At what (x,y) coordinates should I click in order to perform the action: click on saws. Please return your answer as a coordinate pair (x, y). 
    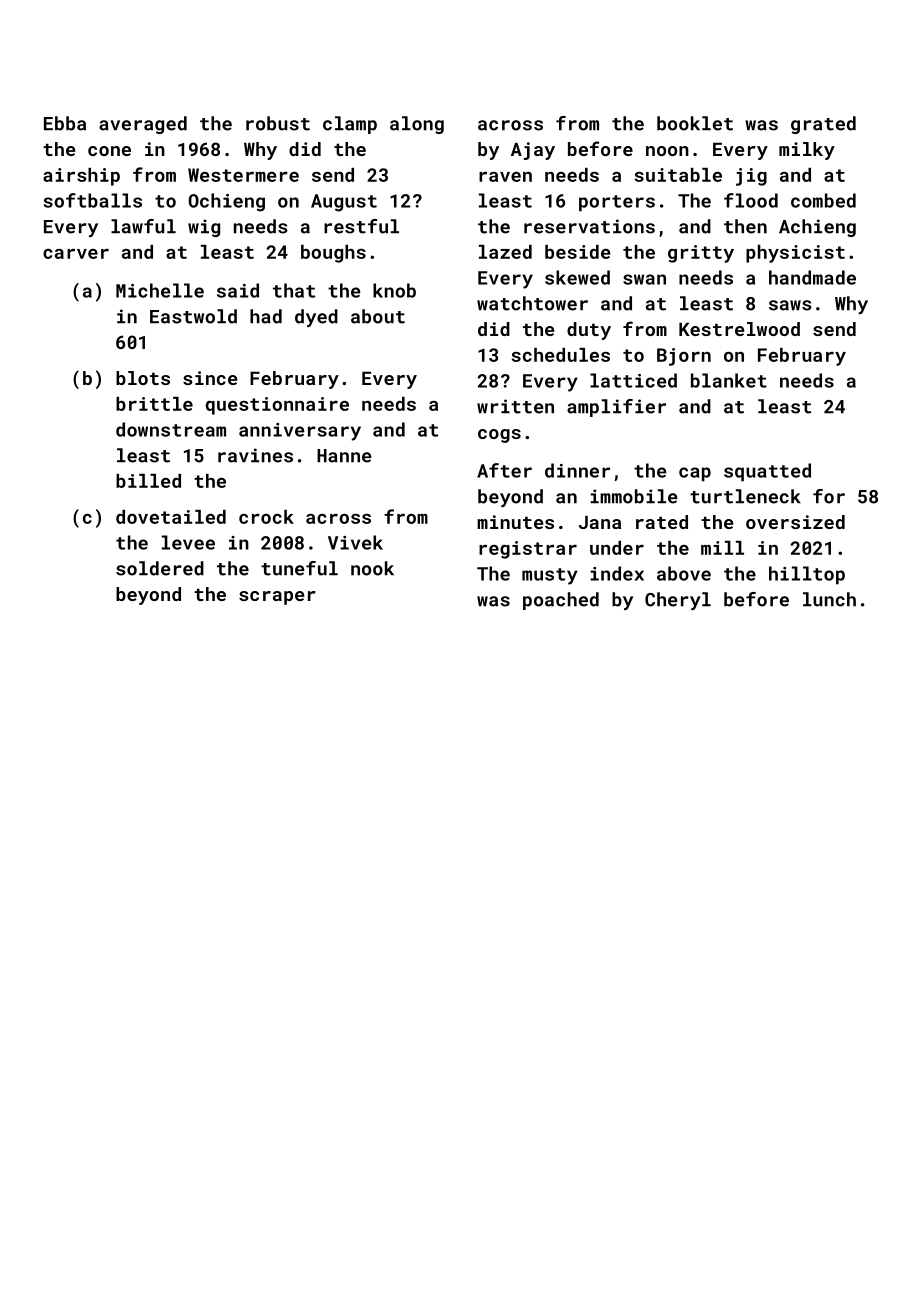
    Looking at the image, I should click on (790, 305).
